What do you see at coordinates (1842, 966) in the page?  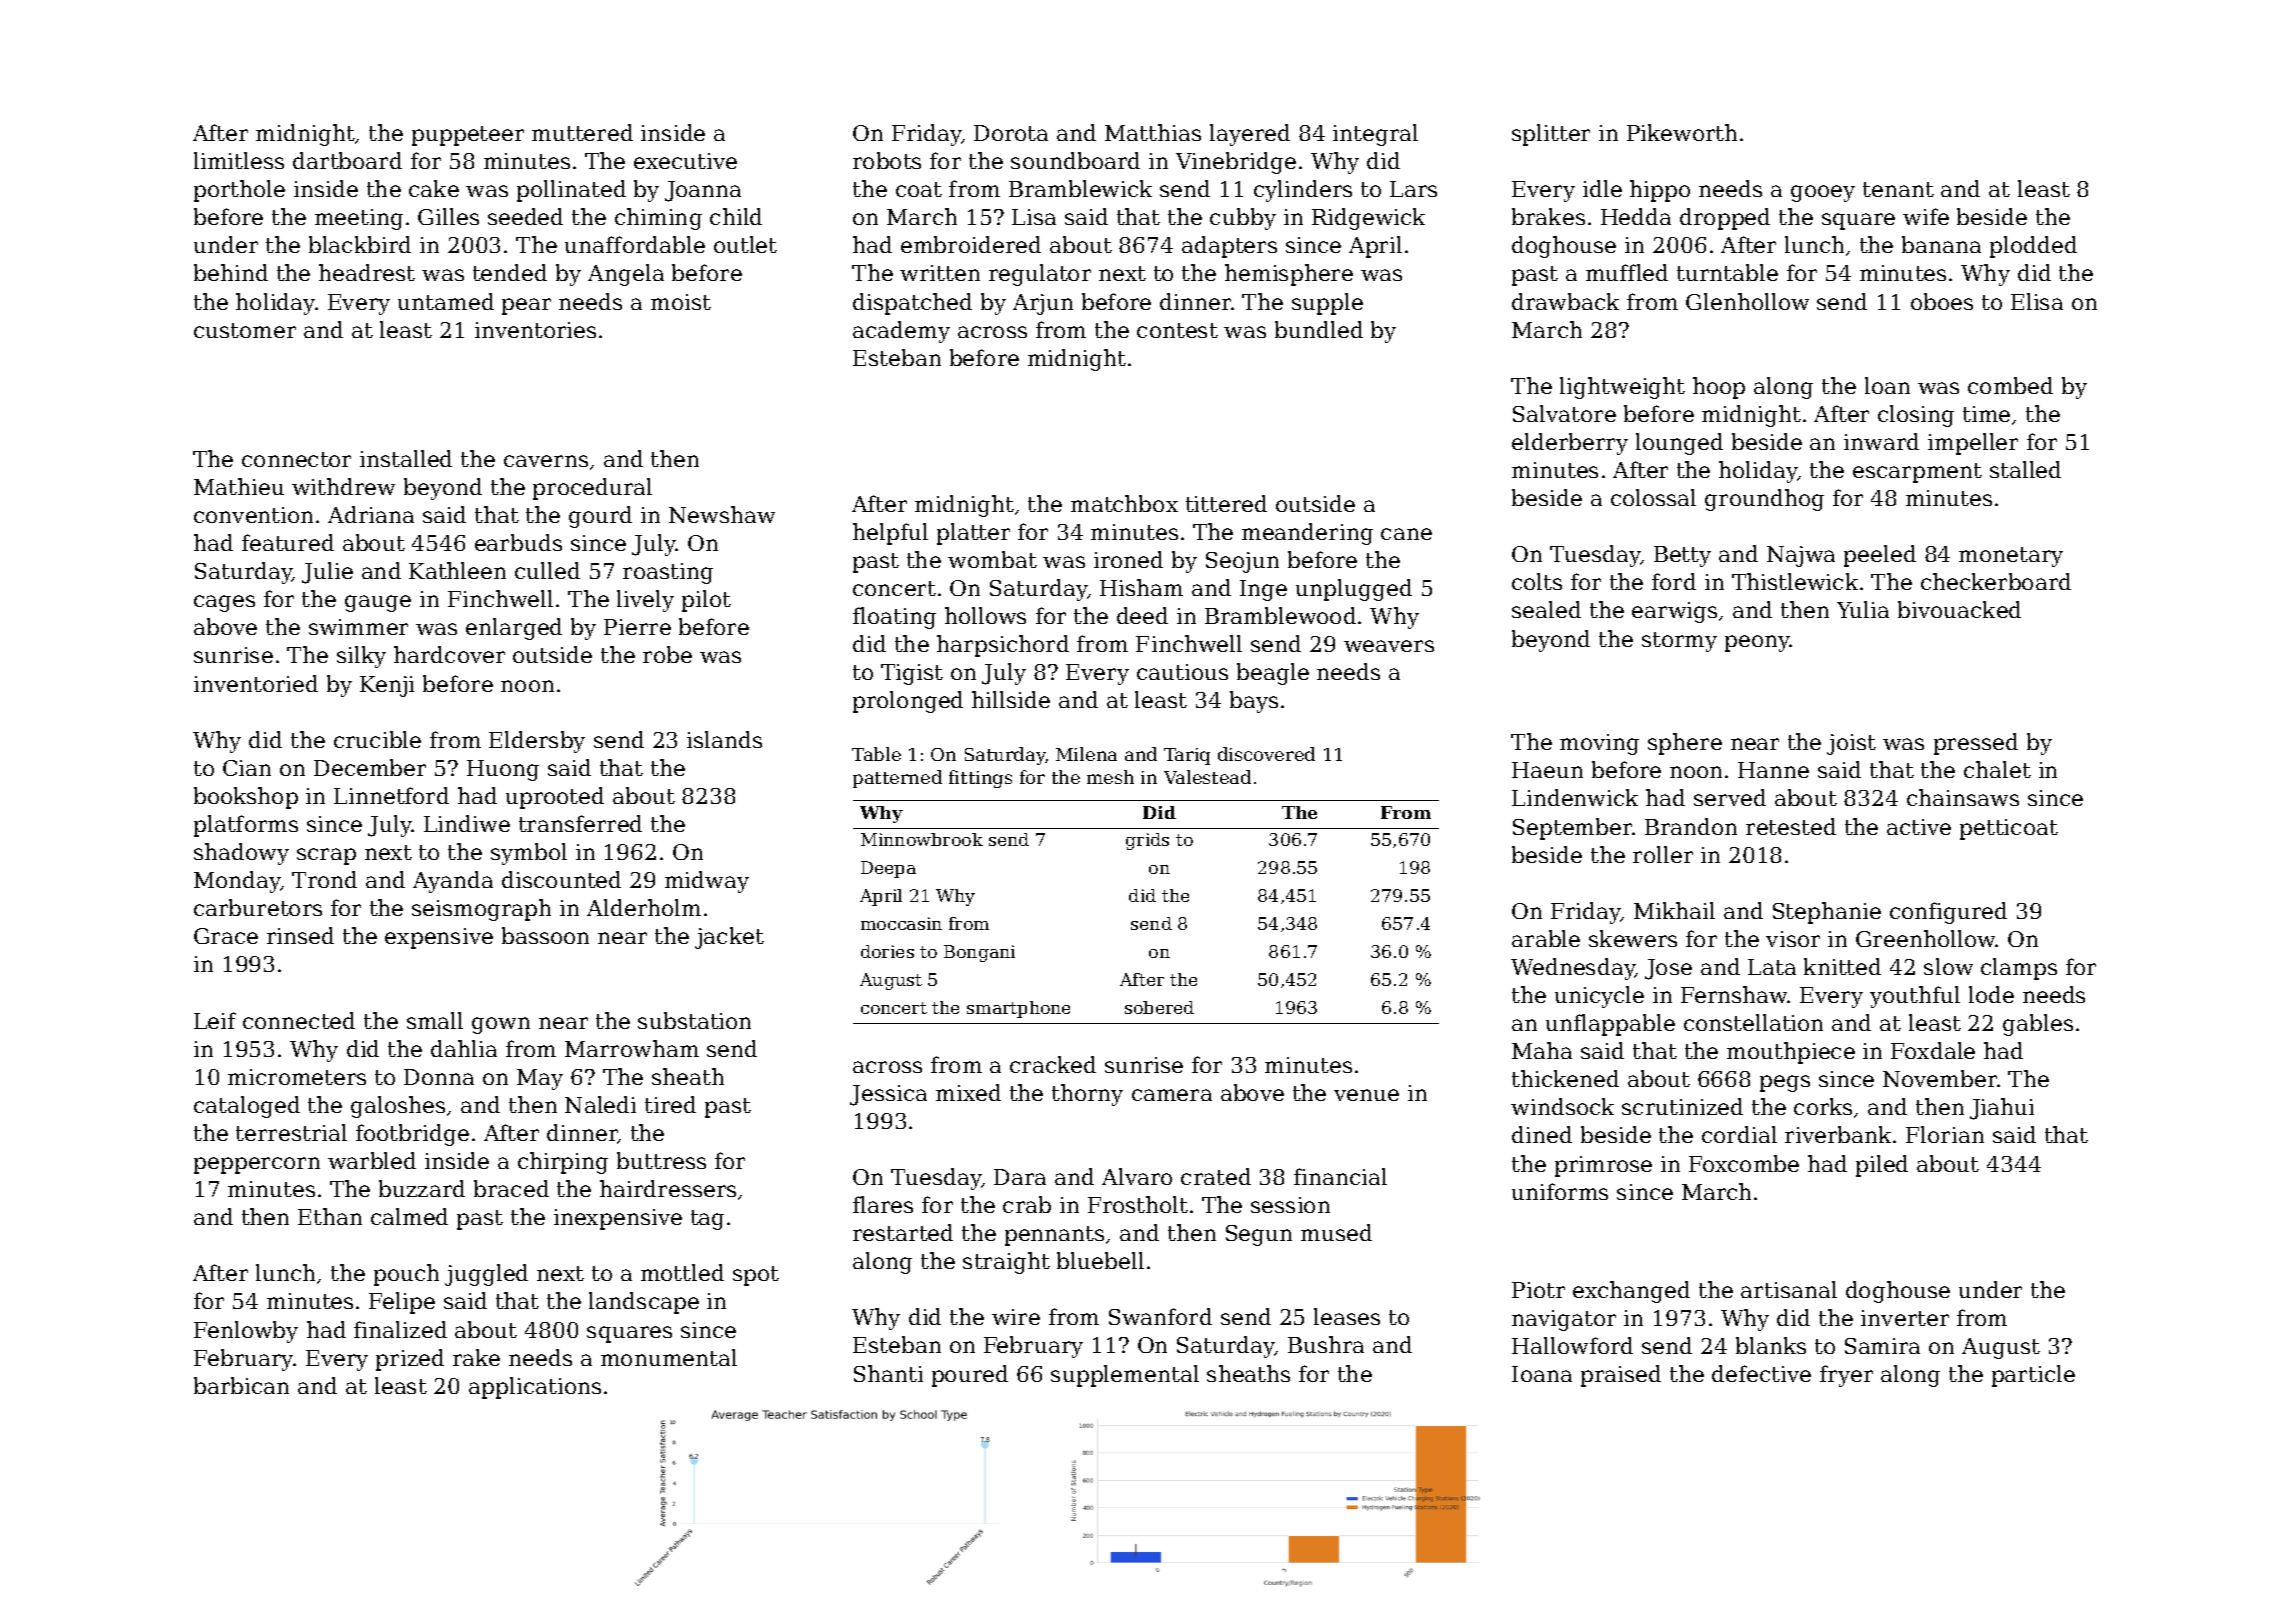 I see `knitted` at bounding box center [1842, 966].
